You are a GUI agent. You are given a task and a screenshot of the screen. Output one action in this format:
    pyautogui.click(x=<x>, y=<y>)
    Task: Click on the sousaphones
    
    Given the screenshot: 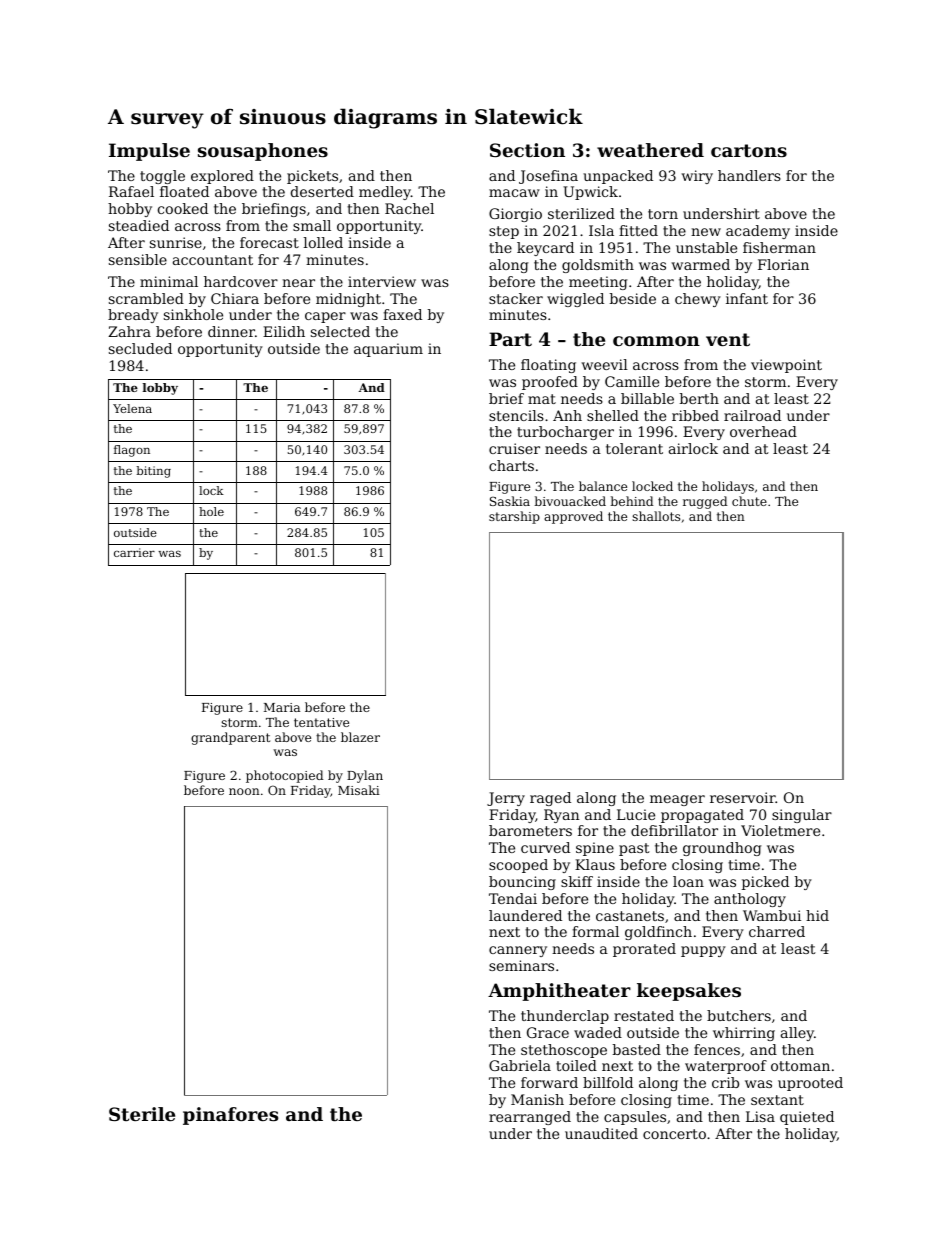 What is the action you would take?
    pyautogui.click(x=263, y=152)
